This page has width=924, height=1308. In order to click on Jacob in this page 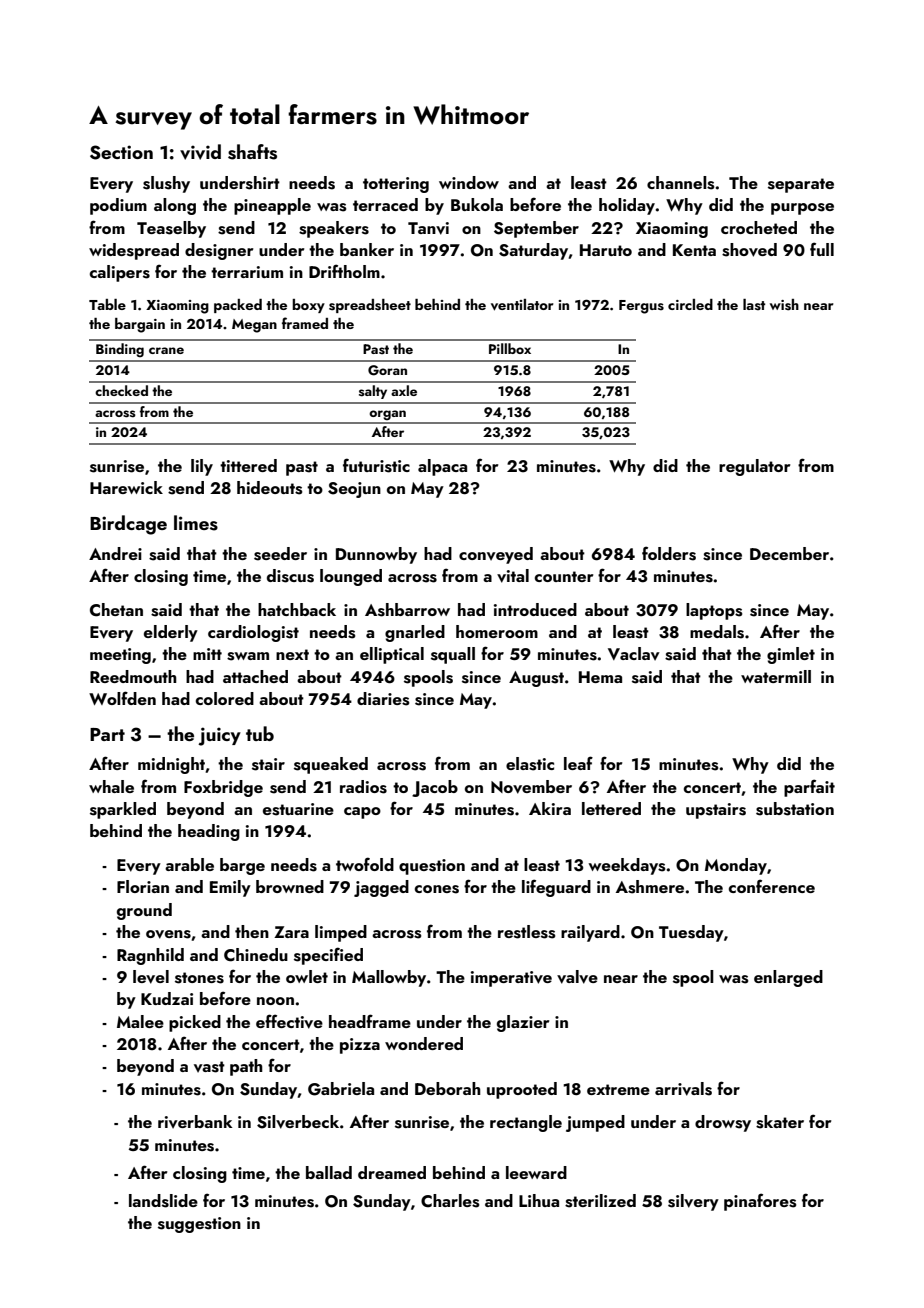, I will do `click(435, 788)`.
